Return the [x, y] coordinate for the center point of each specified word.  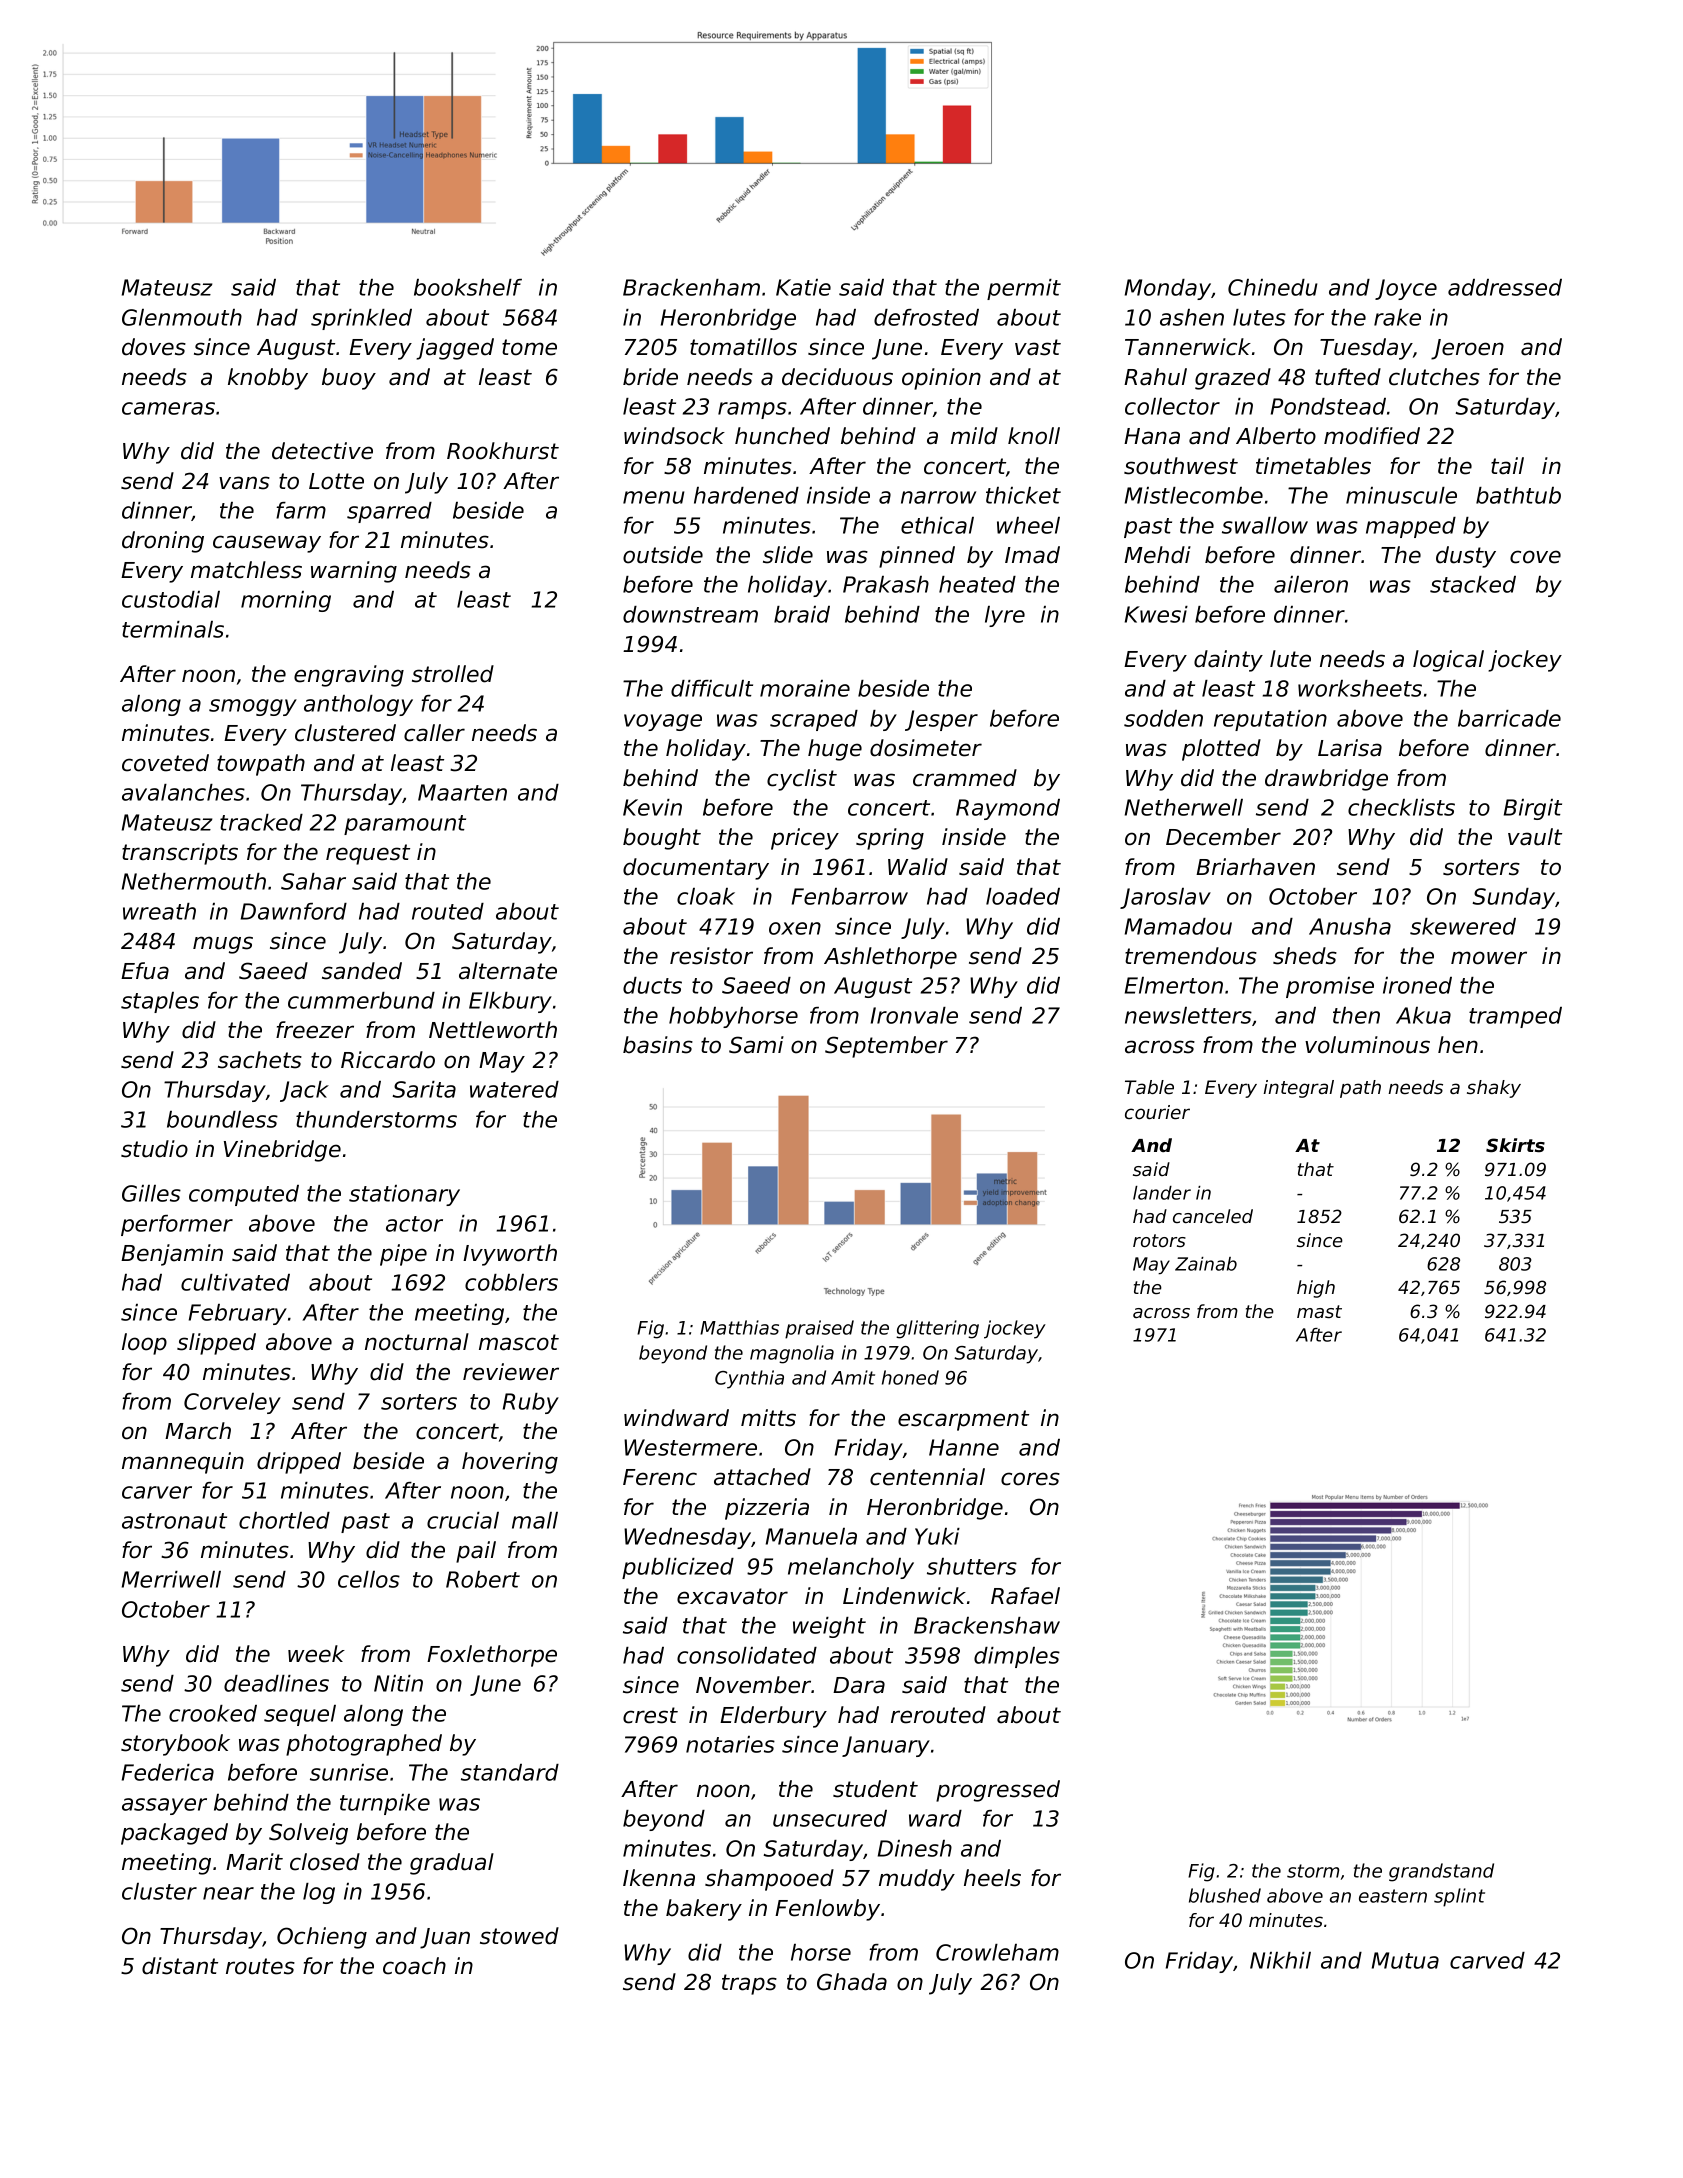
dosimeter [926, 748]
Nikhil [1280, 1960]
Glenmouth [182, 317]
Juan [445, 1938]
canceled [1213, 1216]
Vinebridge [282, 1151]
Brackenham [691, 287]
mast [1319, 1311]
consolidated [747, 1655]
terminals [173, 629]
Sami [756, 1045]
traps [749, 1984]
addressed [1505, 287]
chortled [284, 1520]
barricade [1509, 718]
